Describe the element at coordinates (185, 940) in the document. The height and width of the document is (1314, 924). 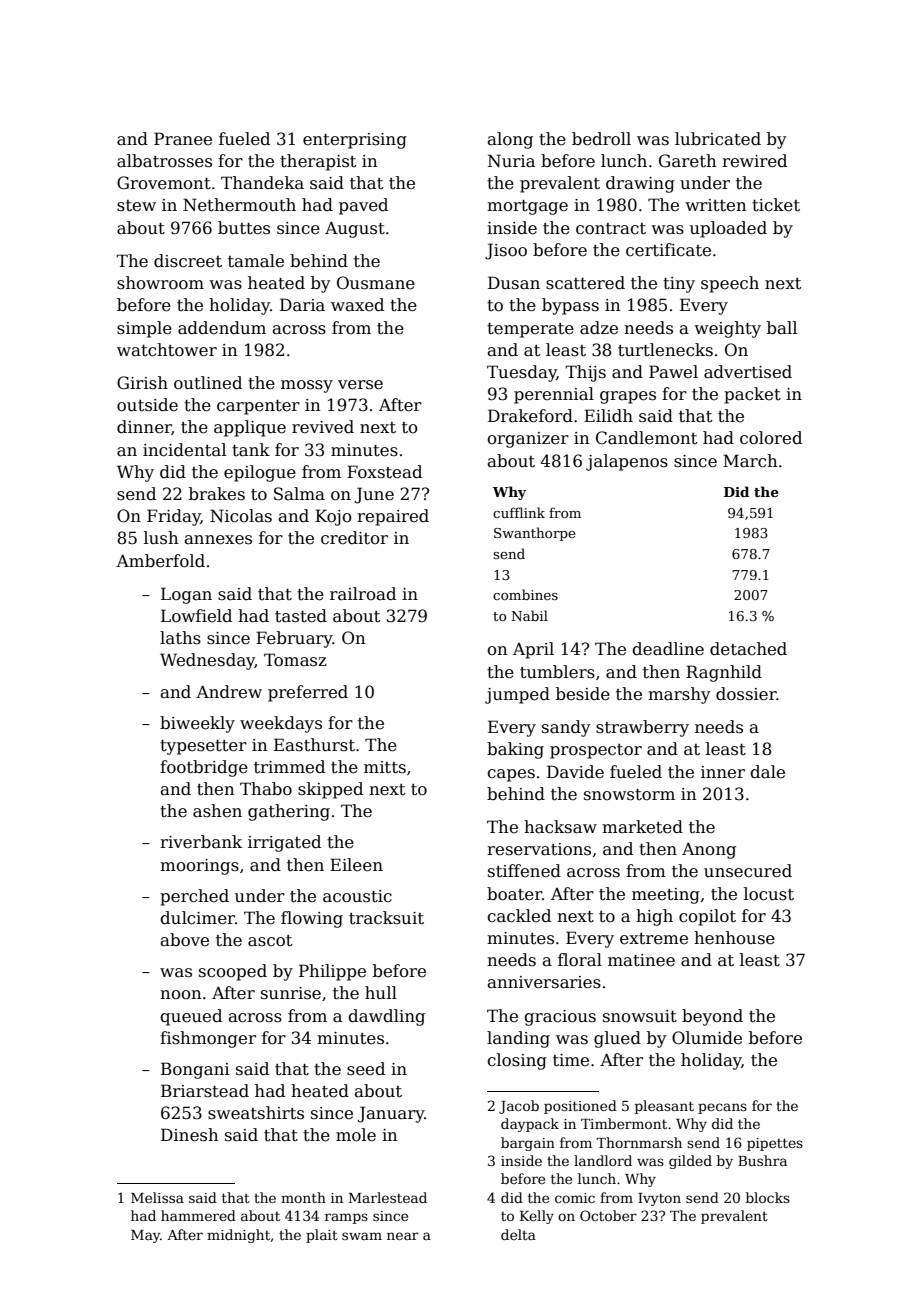
I see `above` at that location.
